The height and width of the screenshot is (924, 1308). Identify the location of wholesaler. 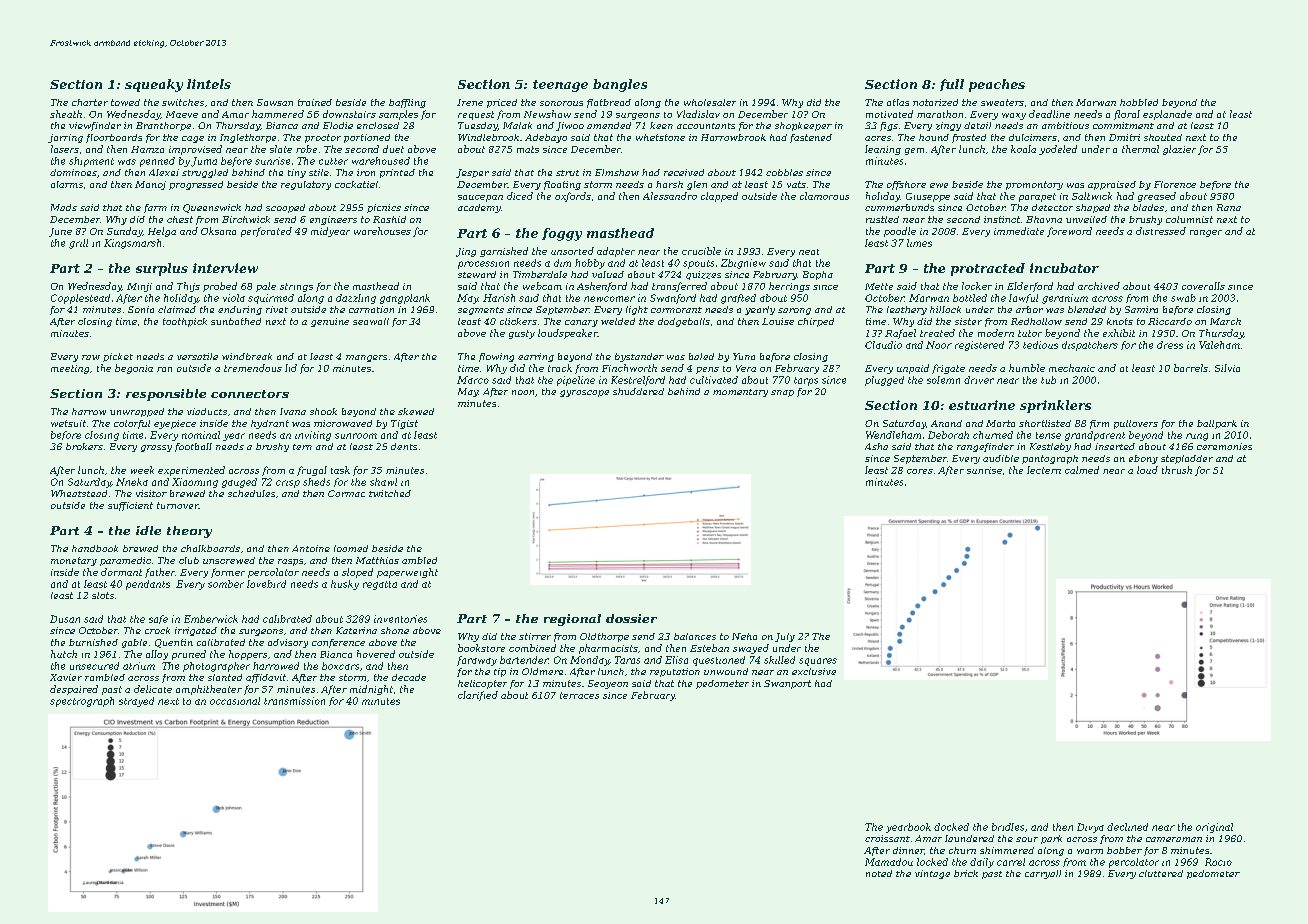
(710, 102).
